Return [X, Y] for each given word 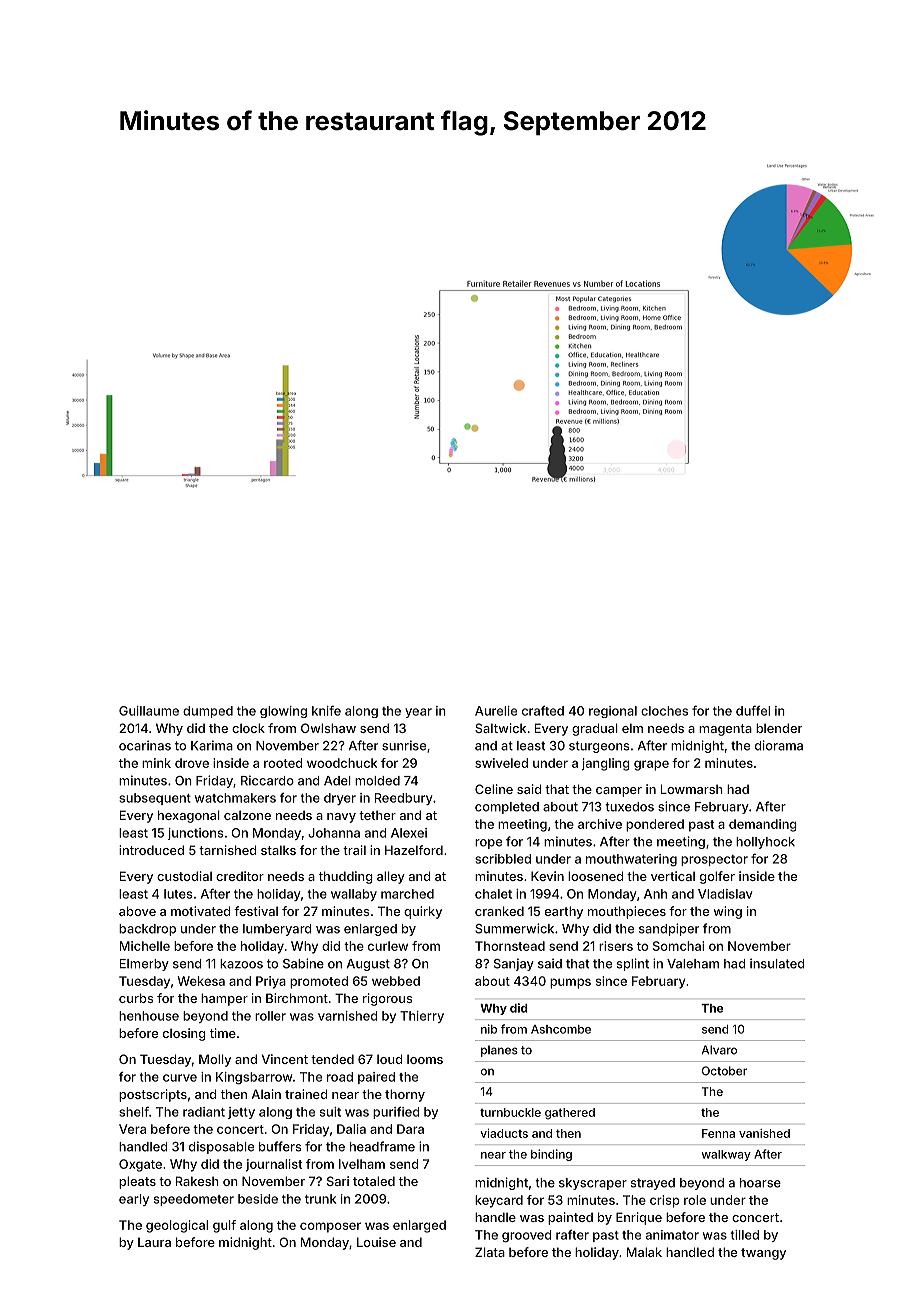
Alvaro [719, 1050]
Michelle [145, 946]
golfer [717, 877]
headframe [382, 1146]
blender [779, 728]
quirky [423, 912]
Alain [266, 1094]
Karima [212, 745]
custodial [184, 876]
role [695, 1200]
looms [425, 1059]
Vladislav [725, 894]
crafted [543, 711]
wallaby [354, 895]
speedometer [194, 1200]
